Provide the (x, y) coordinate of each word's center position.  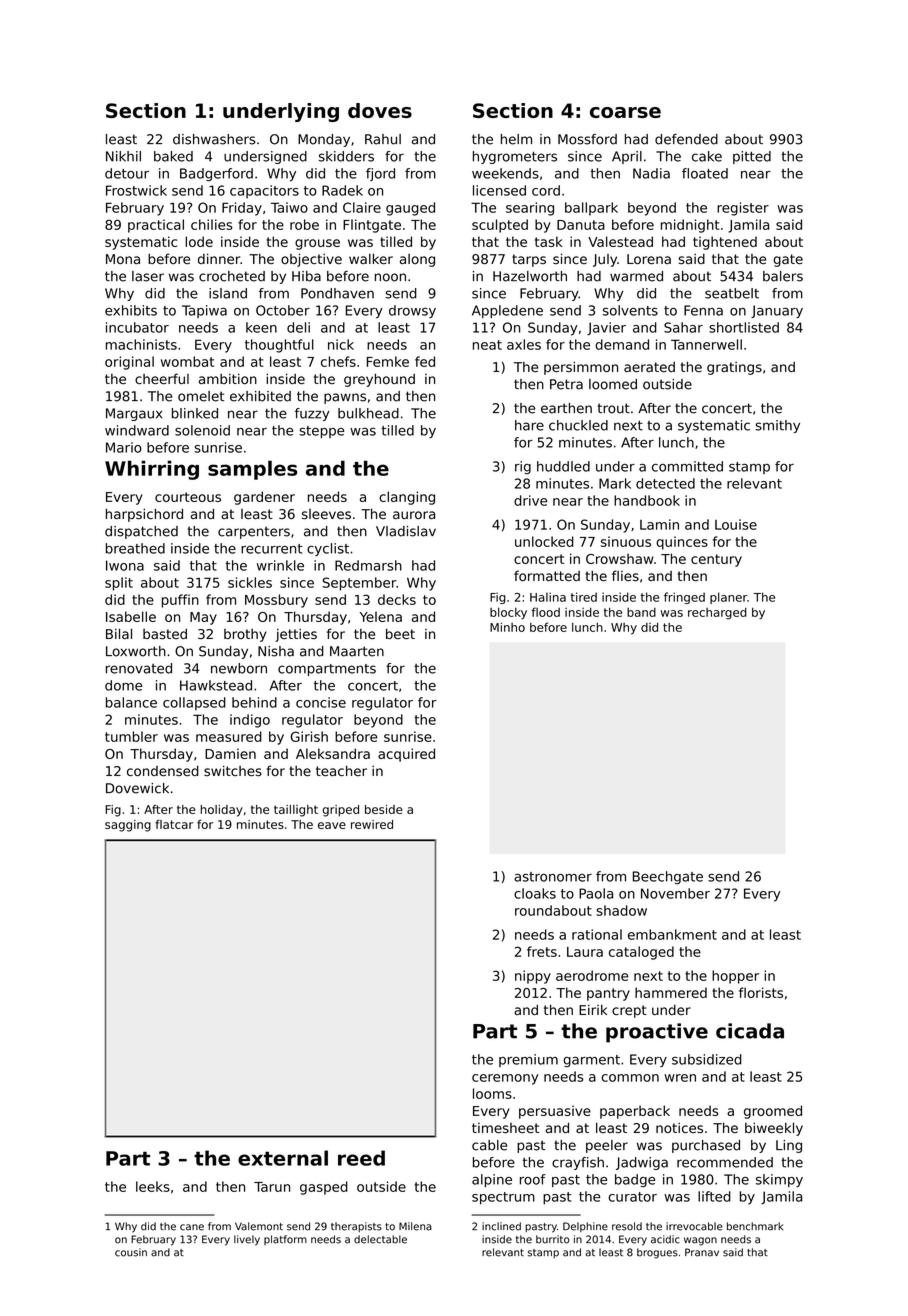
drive (530, 500)
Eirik (593, 1010)
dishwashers (214, 139)
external (283, 1158)
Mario (124, 447)
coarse (625, 112)
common (630, 1078)
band (641, 612)
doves (380, 110)
